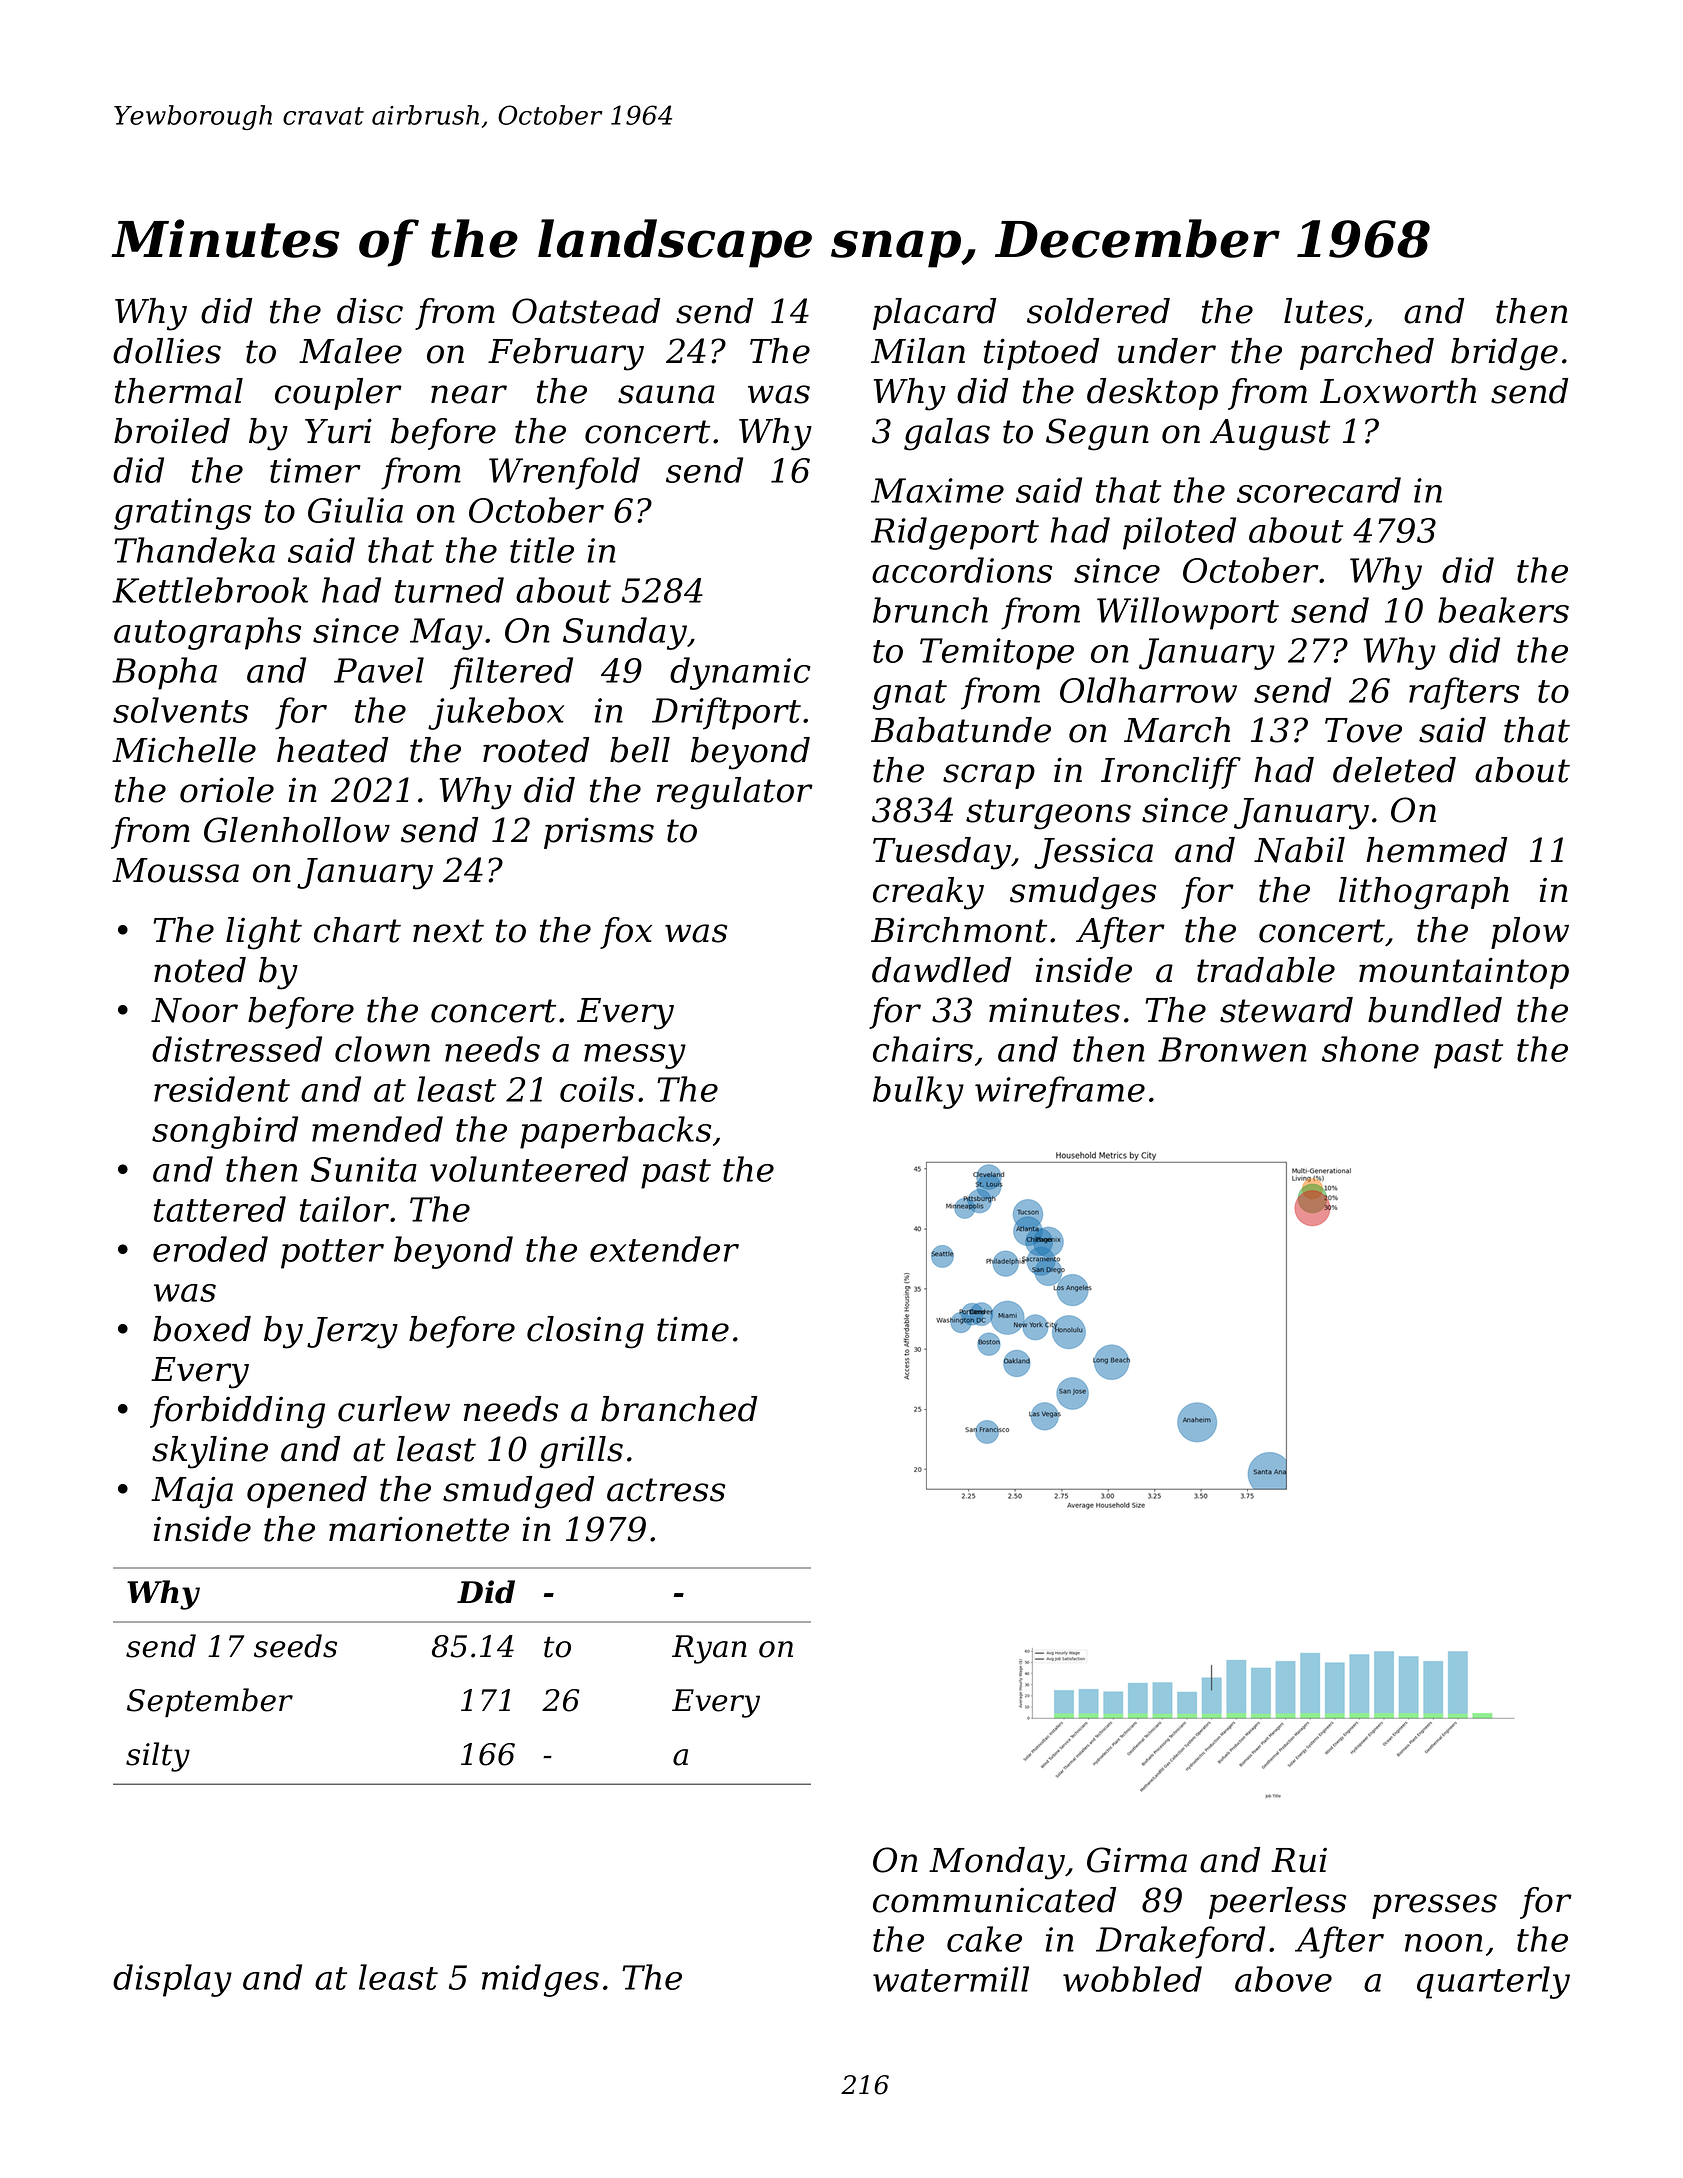 The width and height of the screenshot is (1683, 2178). What do you see at coordinates (1171, 773) in the screenshot?
I see `Ironcliff` at bounding box center [1171, 773].
